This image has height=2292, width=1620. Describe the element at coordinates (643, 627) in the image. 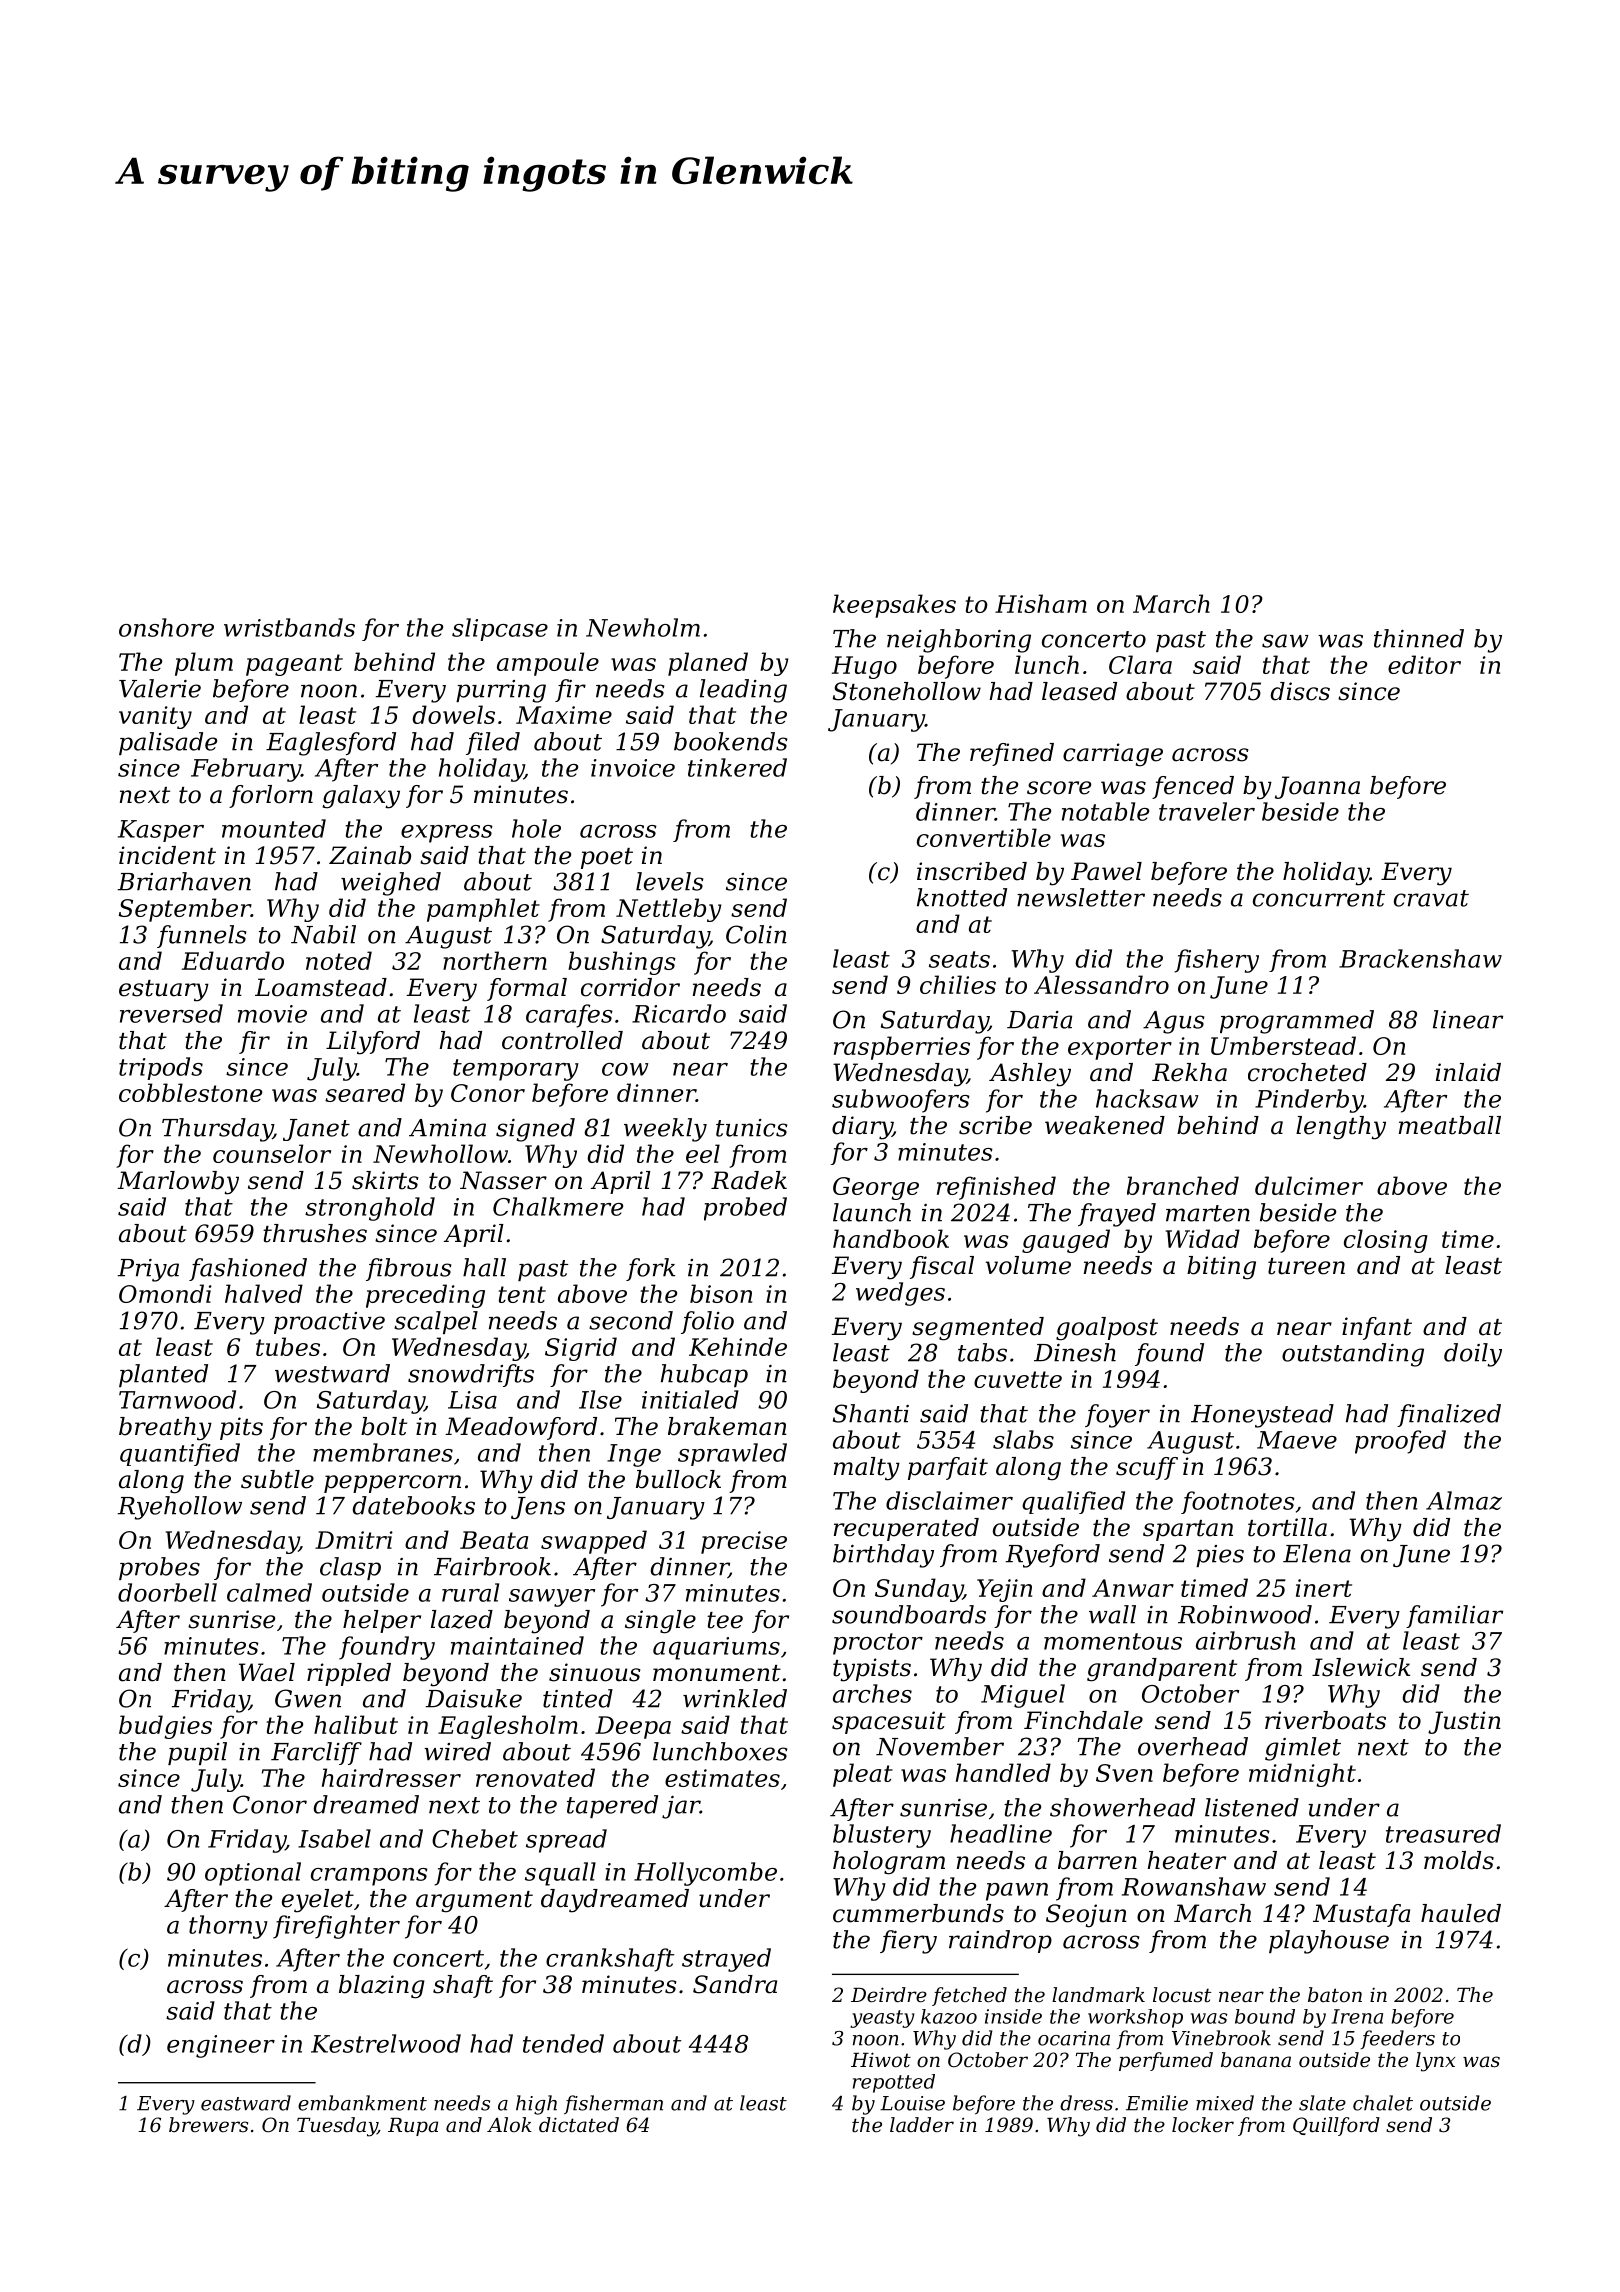

I see `Newholm` at that location.
